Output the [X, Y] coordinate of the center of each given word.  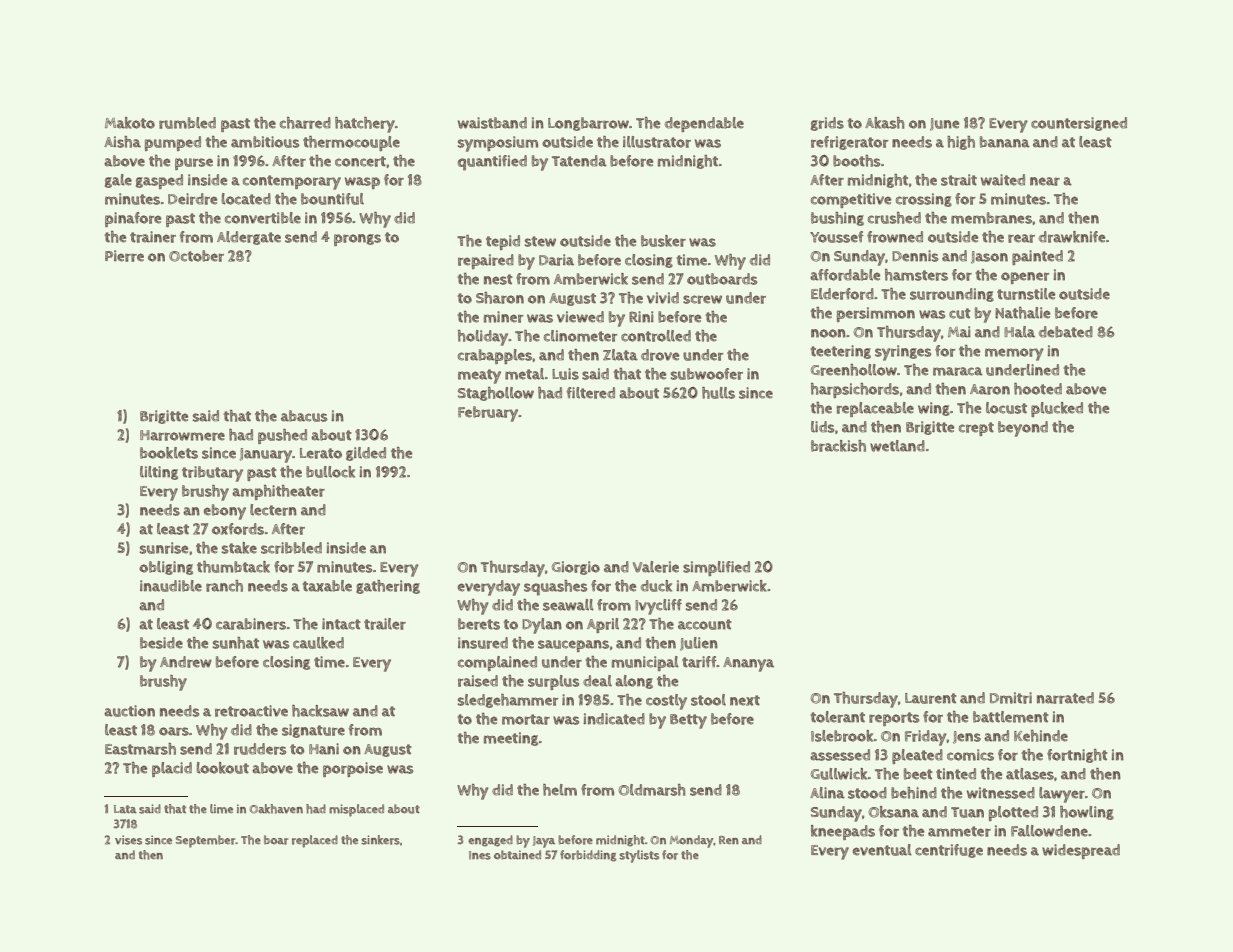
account [705, 624]
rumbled [187, 123]
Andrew [186, 662]
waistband [492, 123]
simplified [716, 568]
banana [1005, 142]
